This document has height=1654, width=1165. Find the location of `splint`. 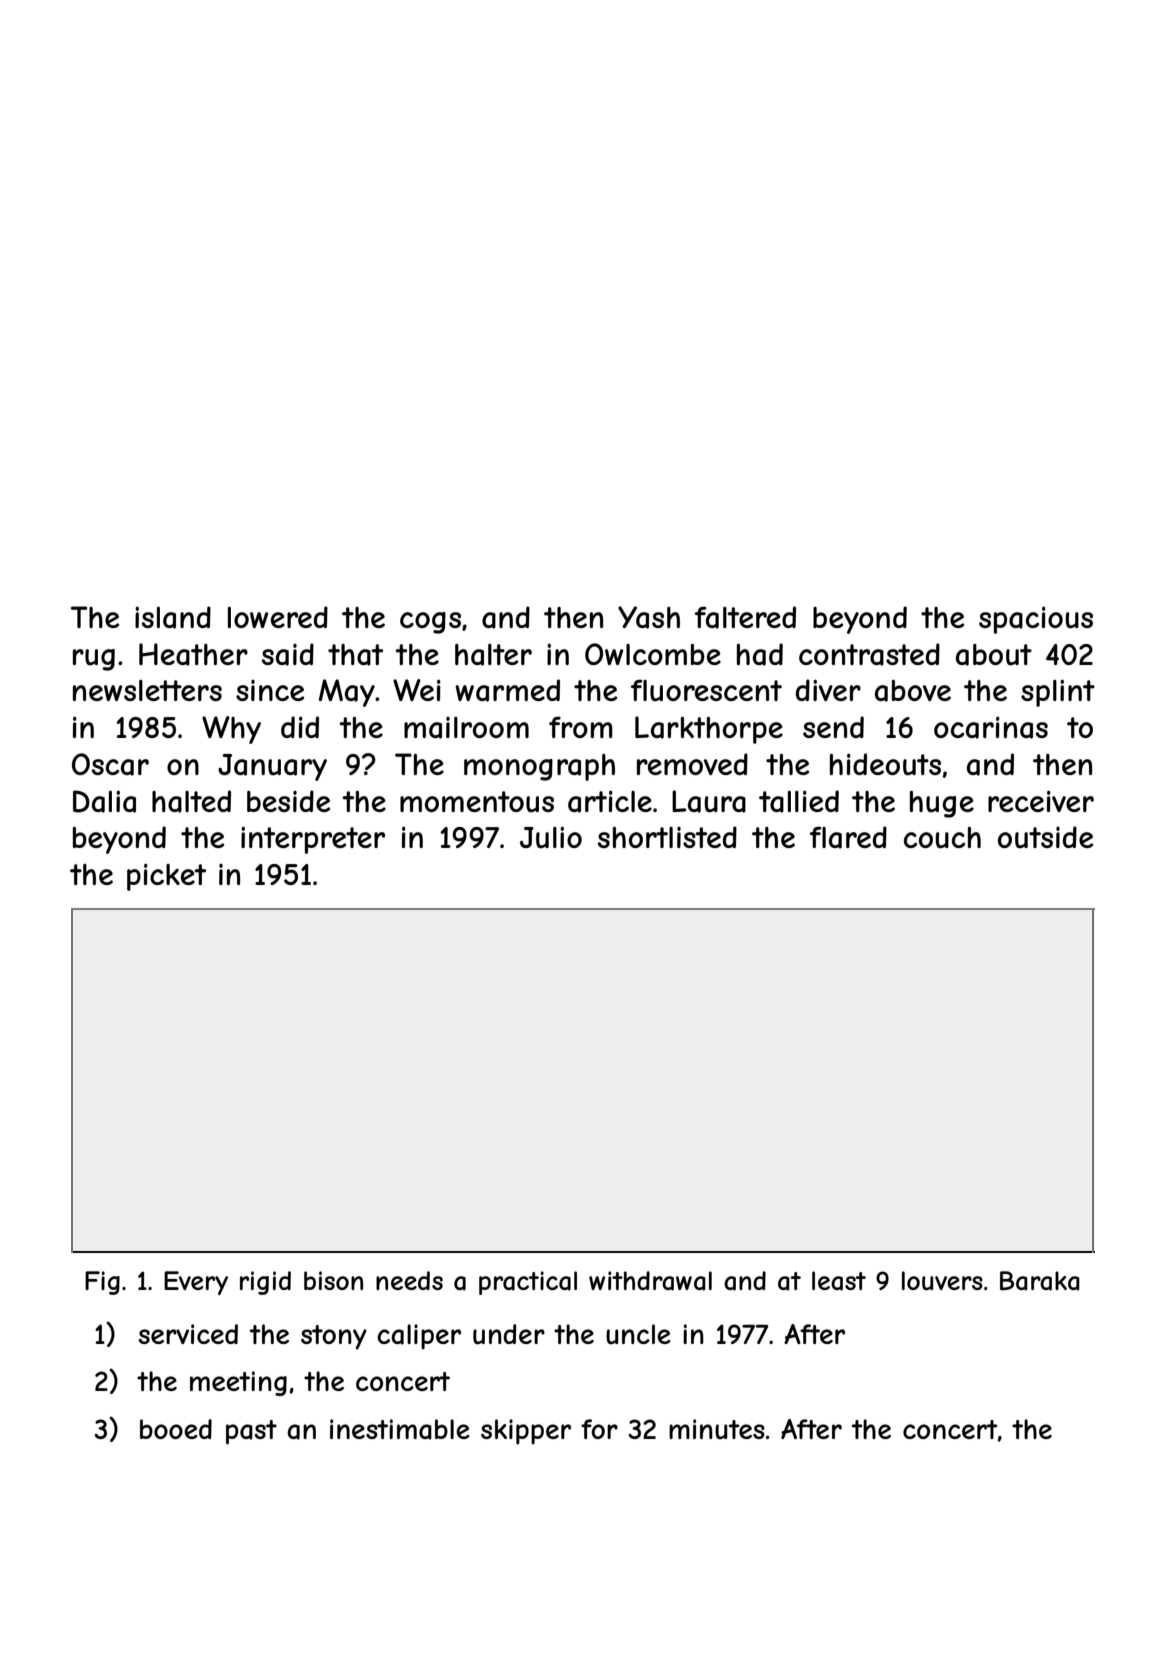

splint is located at coordinates (1058, 693).
